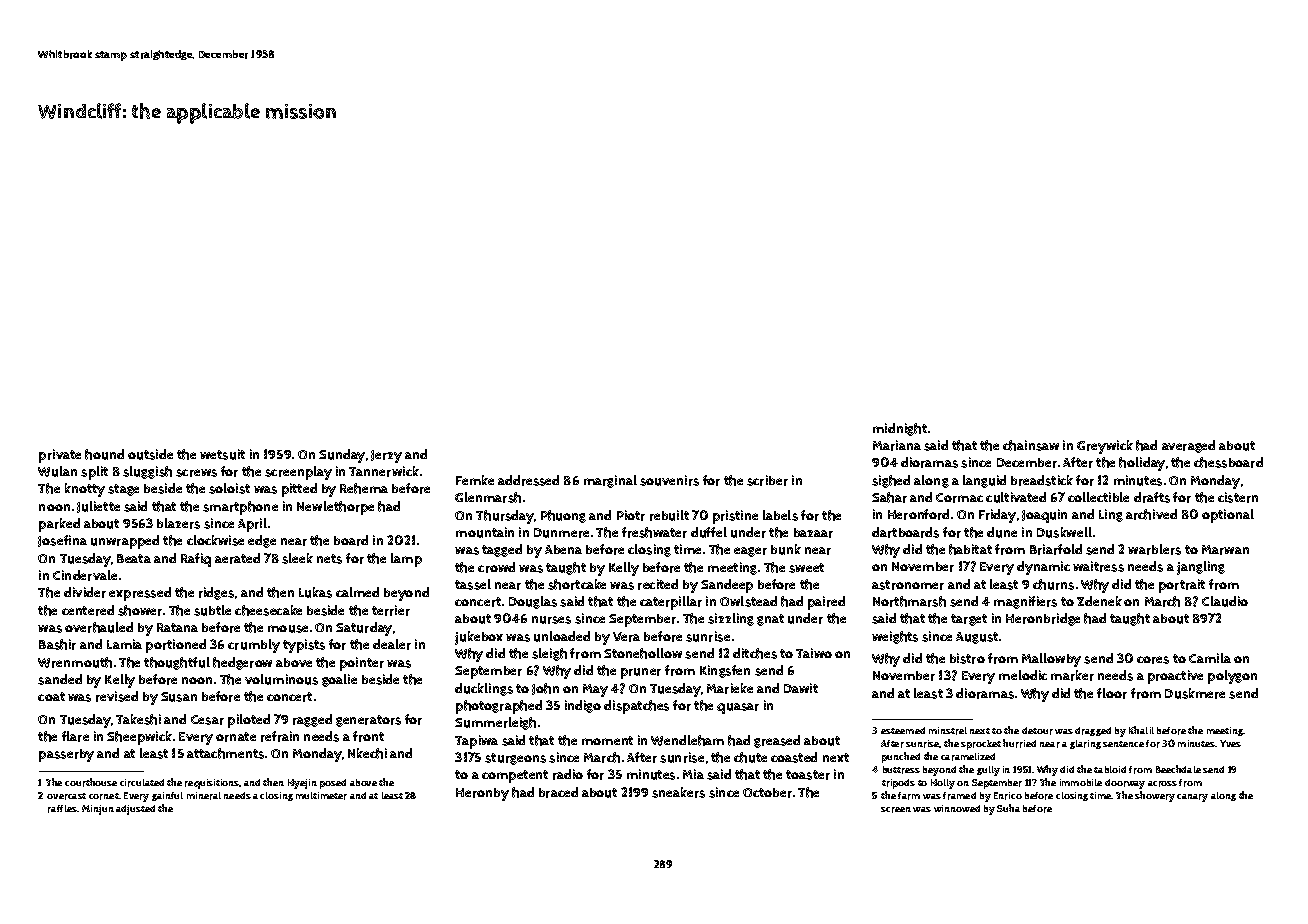  I want to click on Suha, so click(1008, 808).
